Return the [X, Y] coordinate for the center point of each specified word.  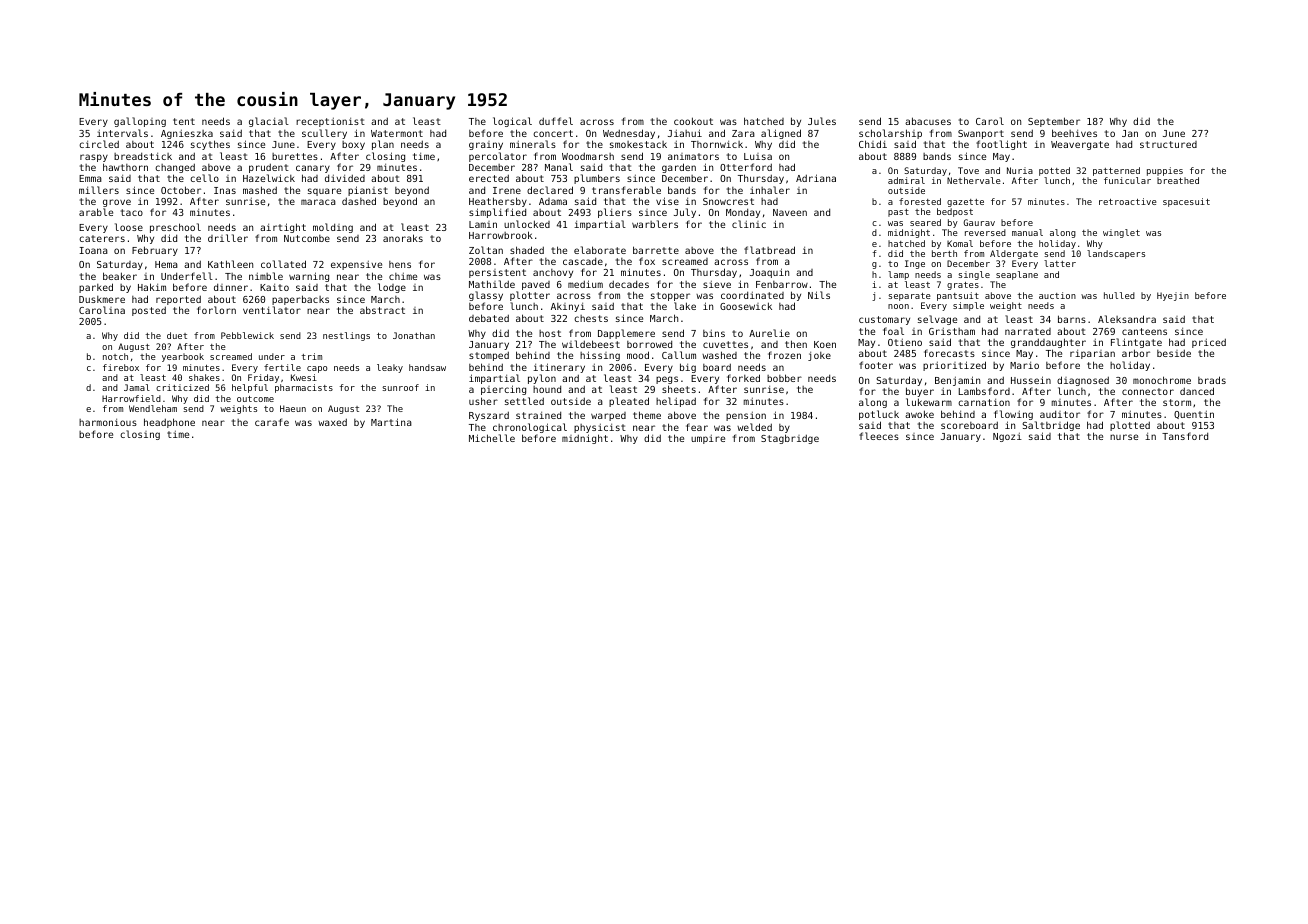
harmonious [108, 422]
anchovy [553, 273]
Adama [553, 201]
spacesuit [1186, 202]
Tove [968, 170]
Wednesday [629, 134]
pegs [667, 381]
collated [283, 264]
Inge [915, 264]
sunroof [400, 387]
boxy [353, 145]
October [181, 190]
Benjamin [957, 381]
